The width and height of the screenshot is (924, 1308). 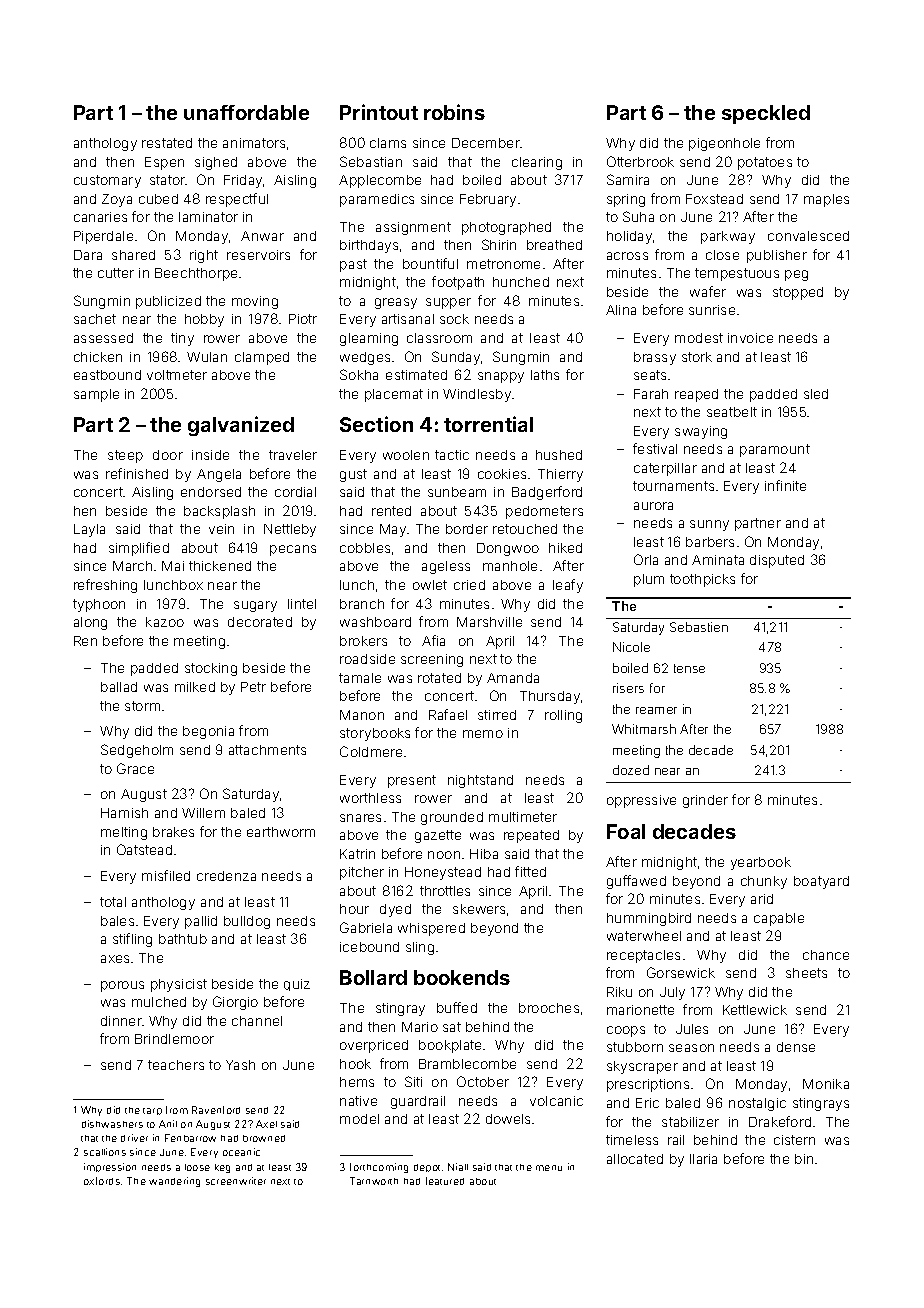 What do you see at coordinates (302, 604) in the screenshot?
I see `lintel` at bounding box center [302, 604].
